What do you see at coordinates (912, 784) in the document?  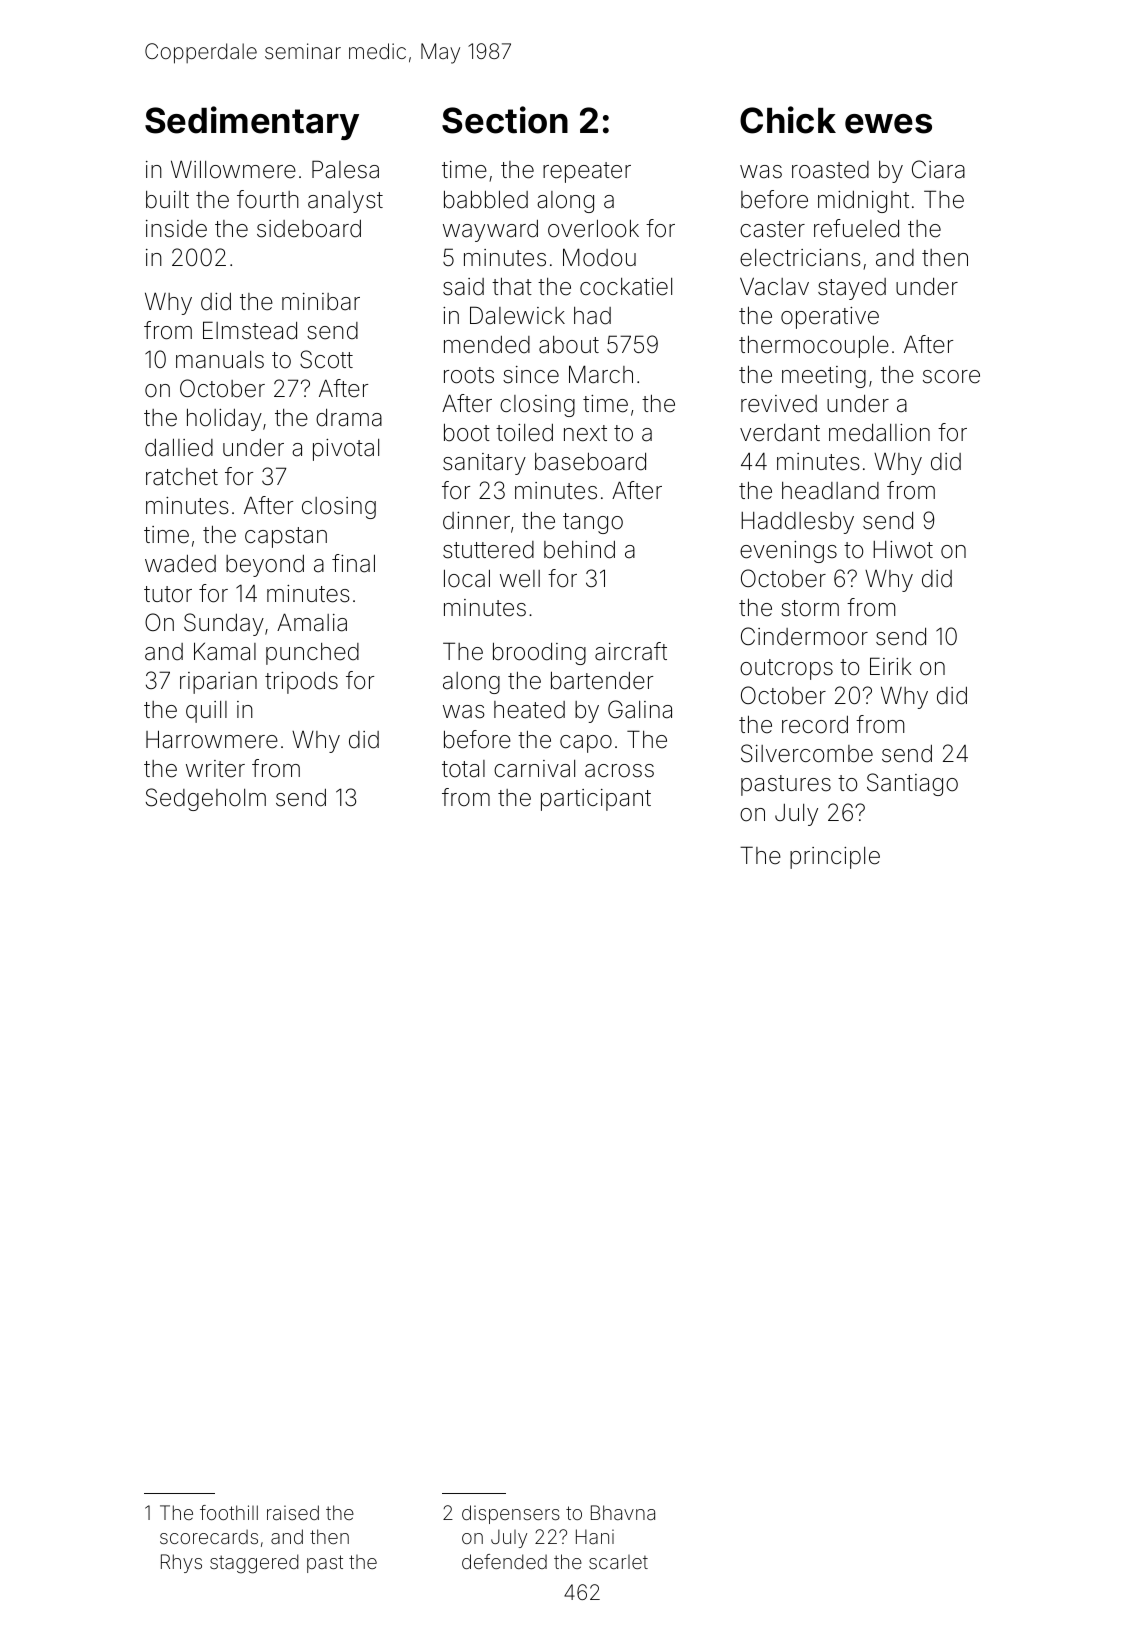 I see `Santiago` at bounding box center [912, 784].
